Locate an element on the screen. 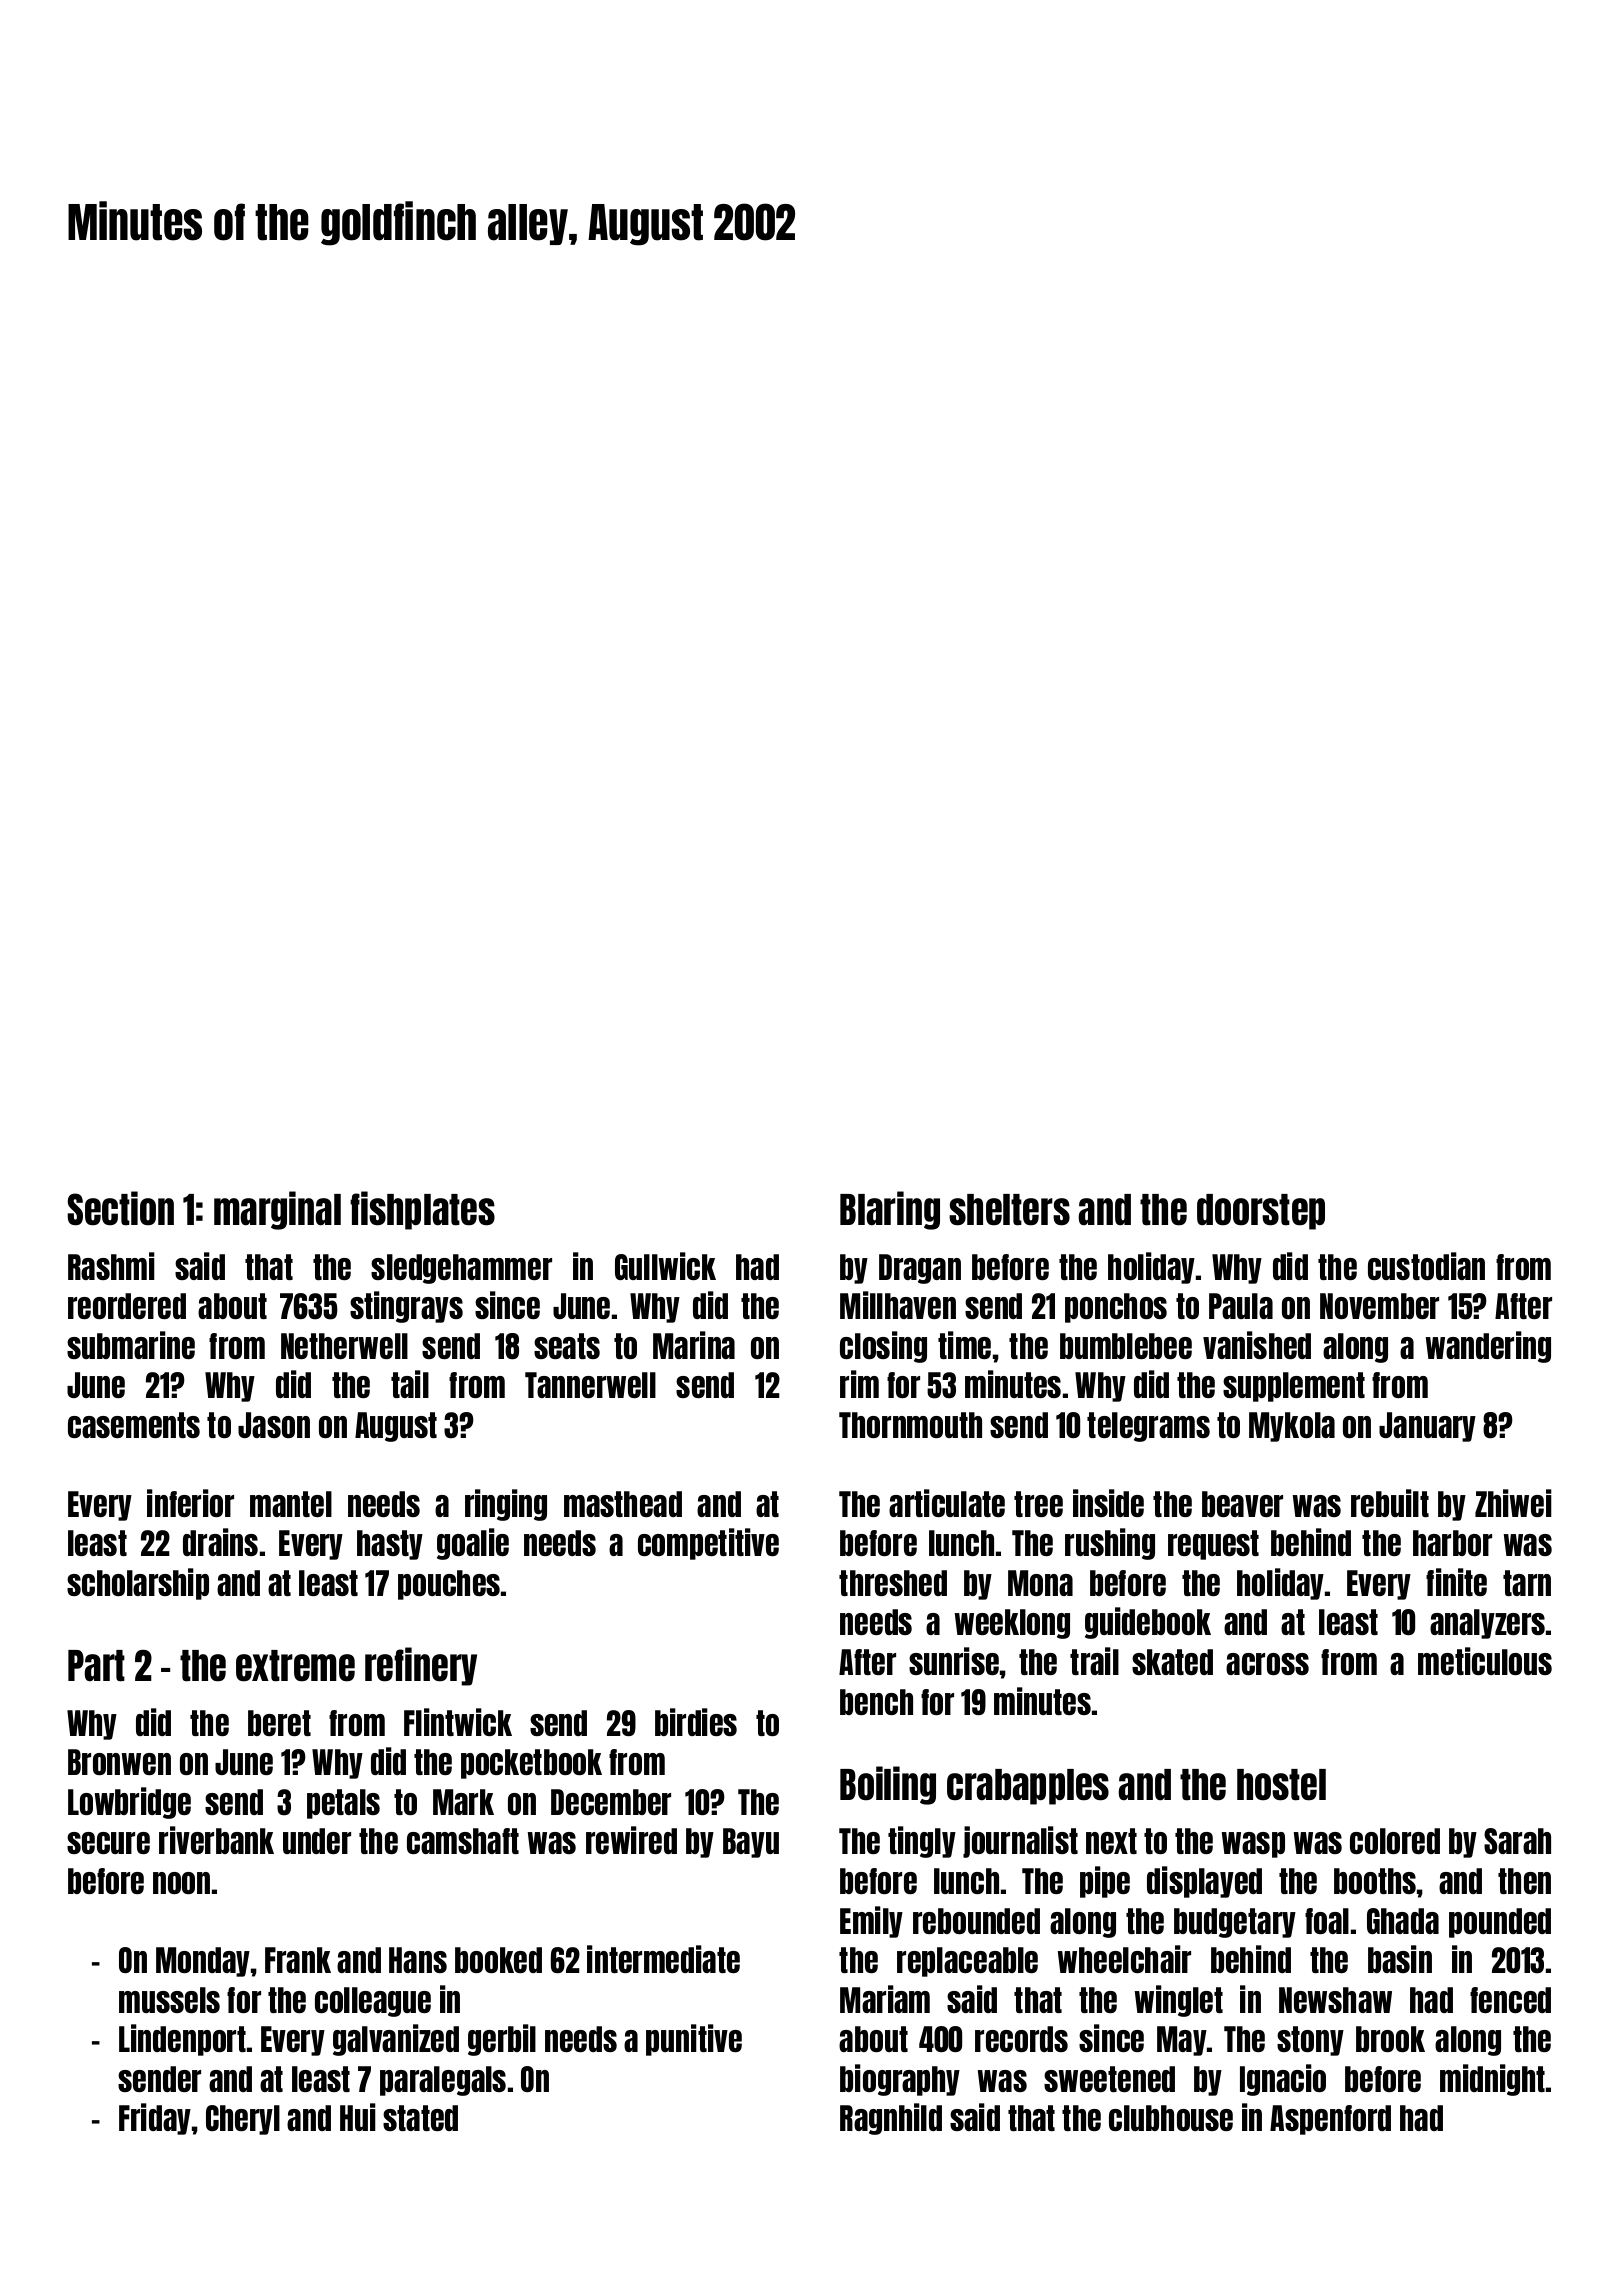 This screenshot has height=2292, width=1620. casements is located at coordinates (134, 1425).
